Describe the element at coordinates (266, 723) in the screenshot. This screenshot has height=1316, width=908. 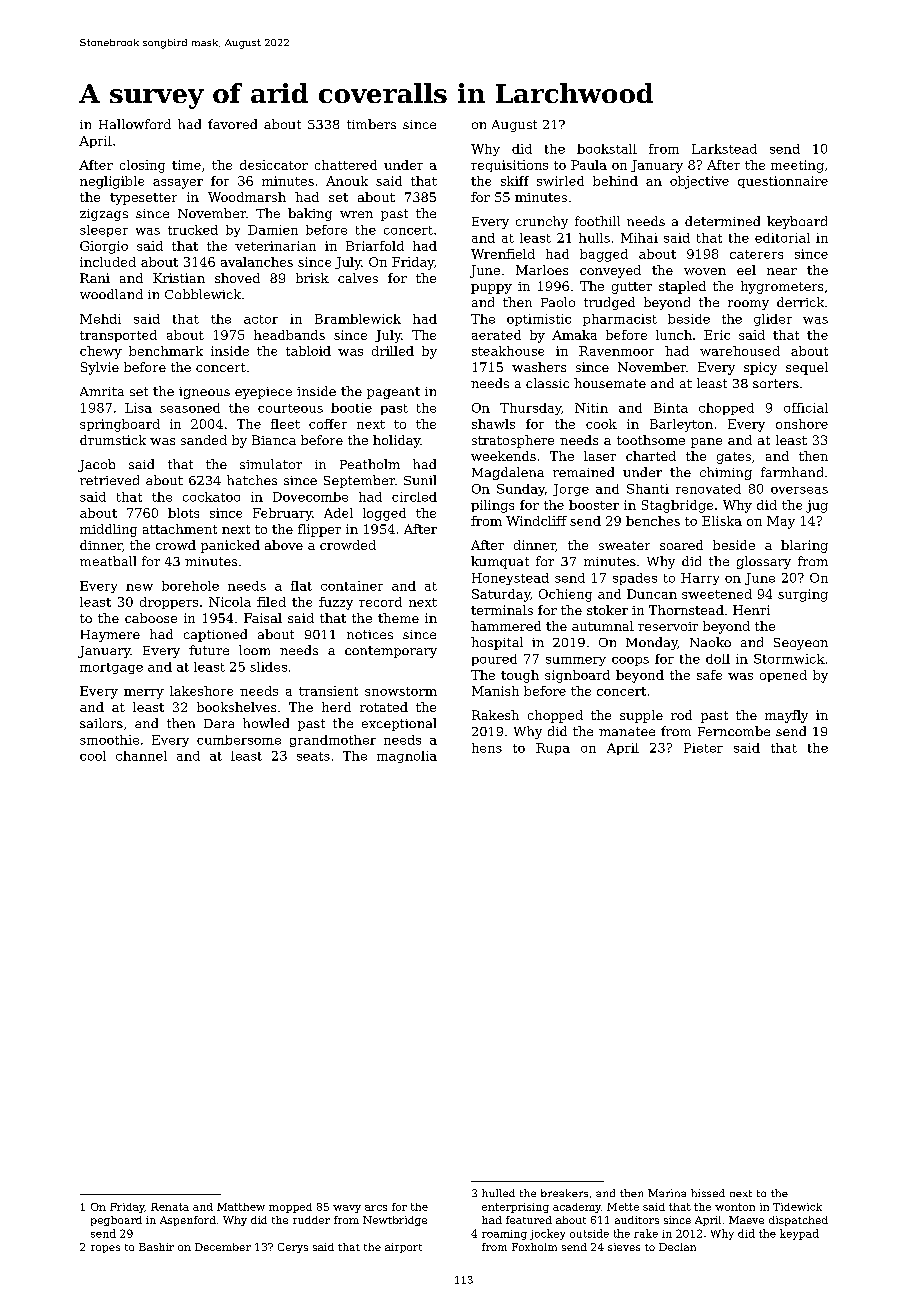
I see `howled` at that location.
